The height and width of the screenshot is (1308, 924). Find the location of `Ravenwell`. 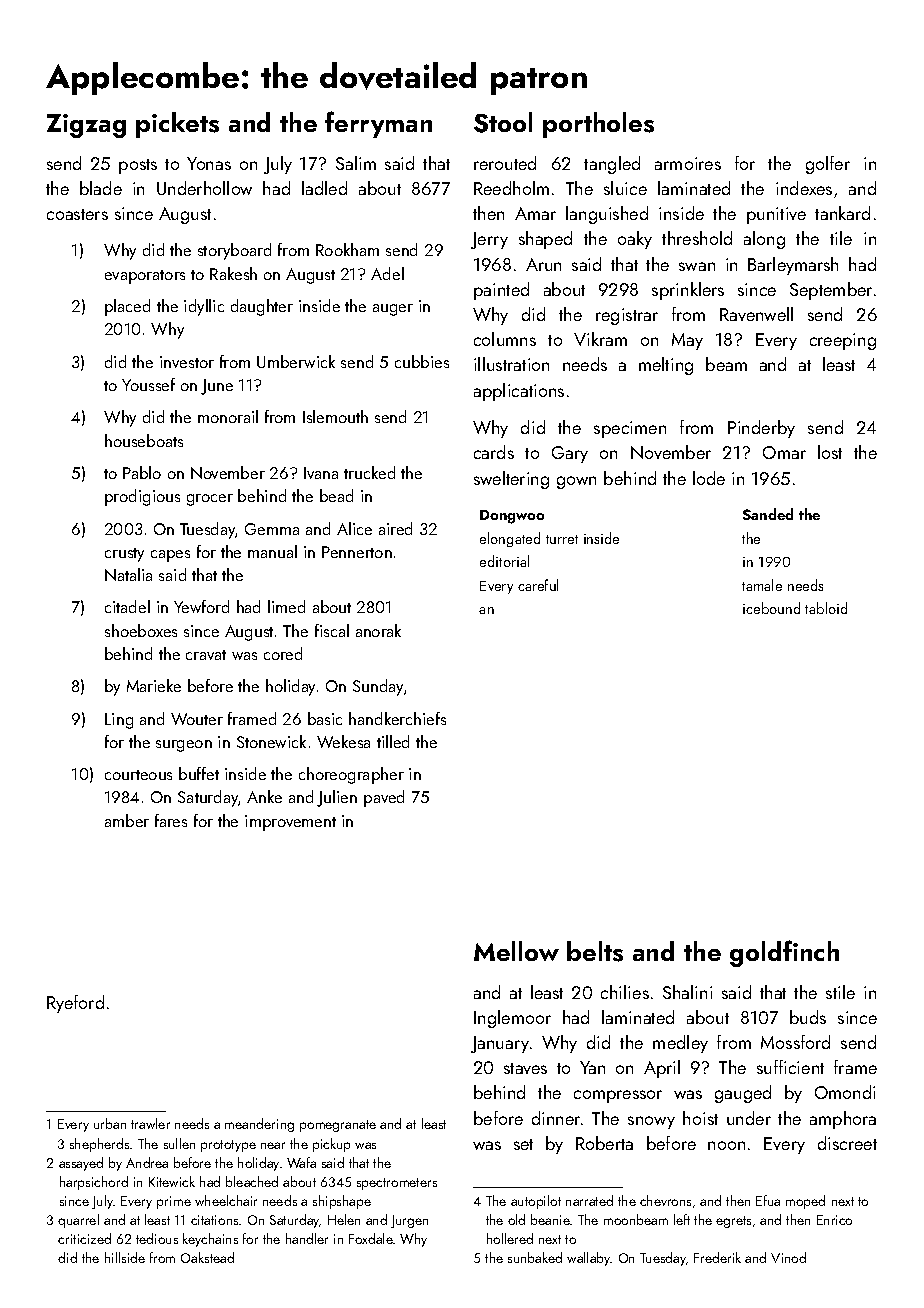

Ravenwell is located at coordinates (756, 314).
